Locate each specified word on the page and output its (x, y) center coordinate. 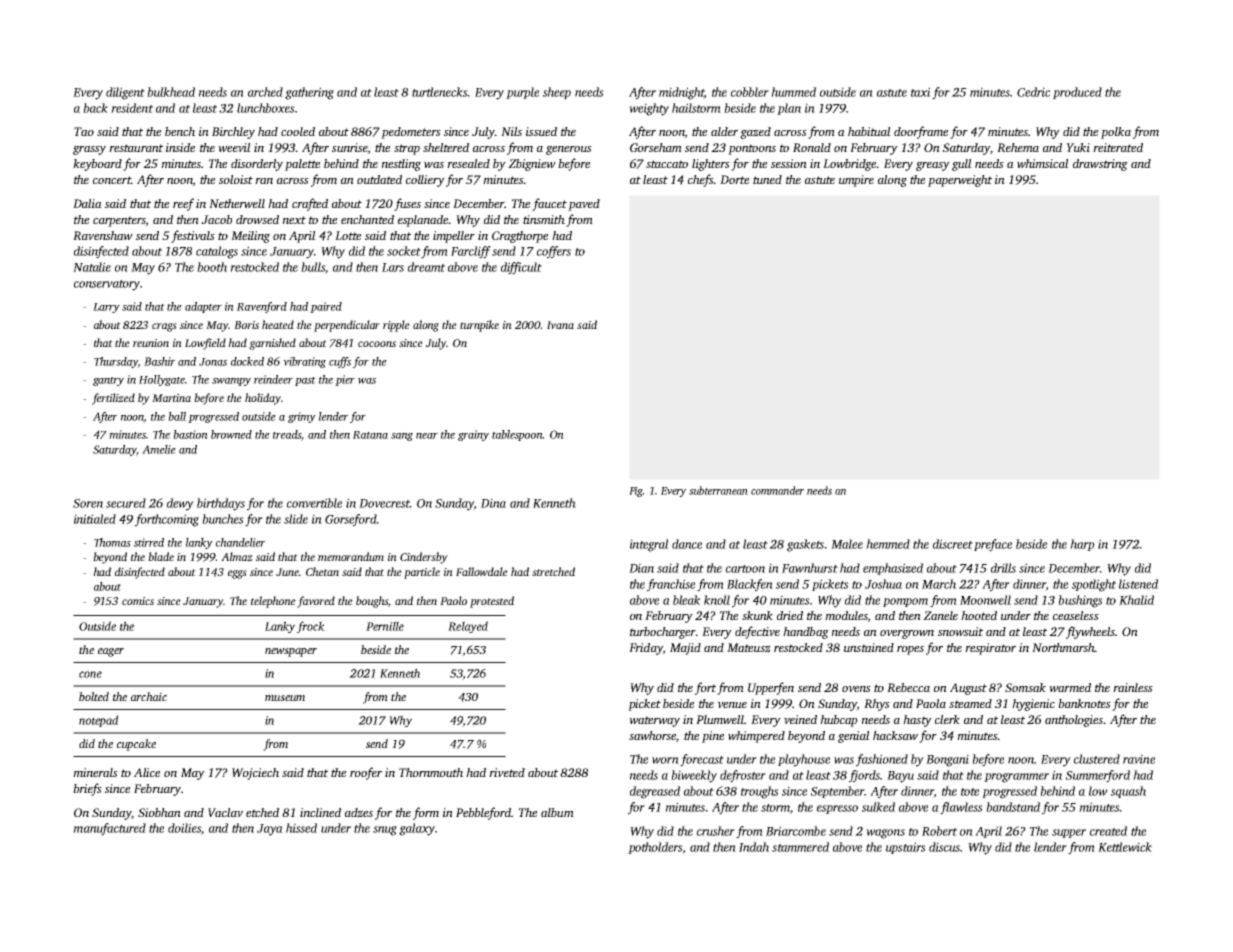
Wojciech (255, 774)
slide (296, 519)
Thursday (116, 362)
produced (1077, 93)
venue (732, 705)
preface (993, 545)
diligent (125, 93)
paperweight (960, 181)
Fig (636, 492)
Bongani (947, 760)
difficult (521, 268)
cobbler (750, 92)
